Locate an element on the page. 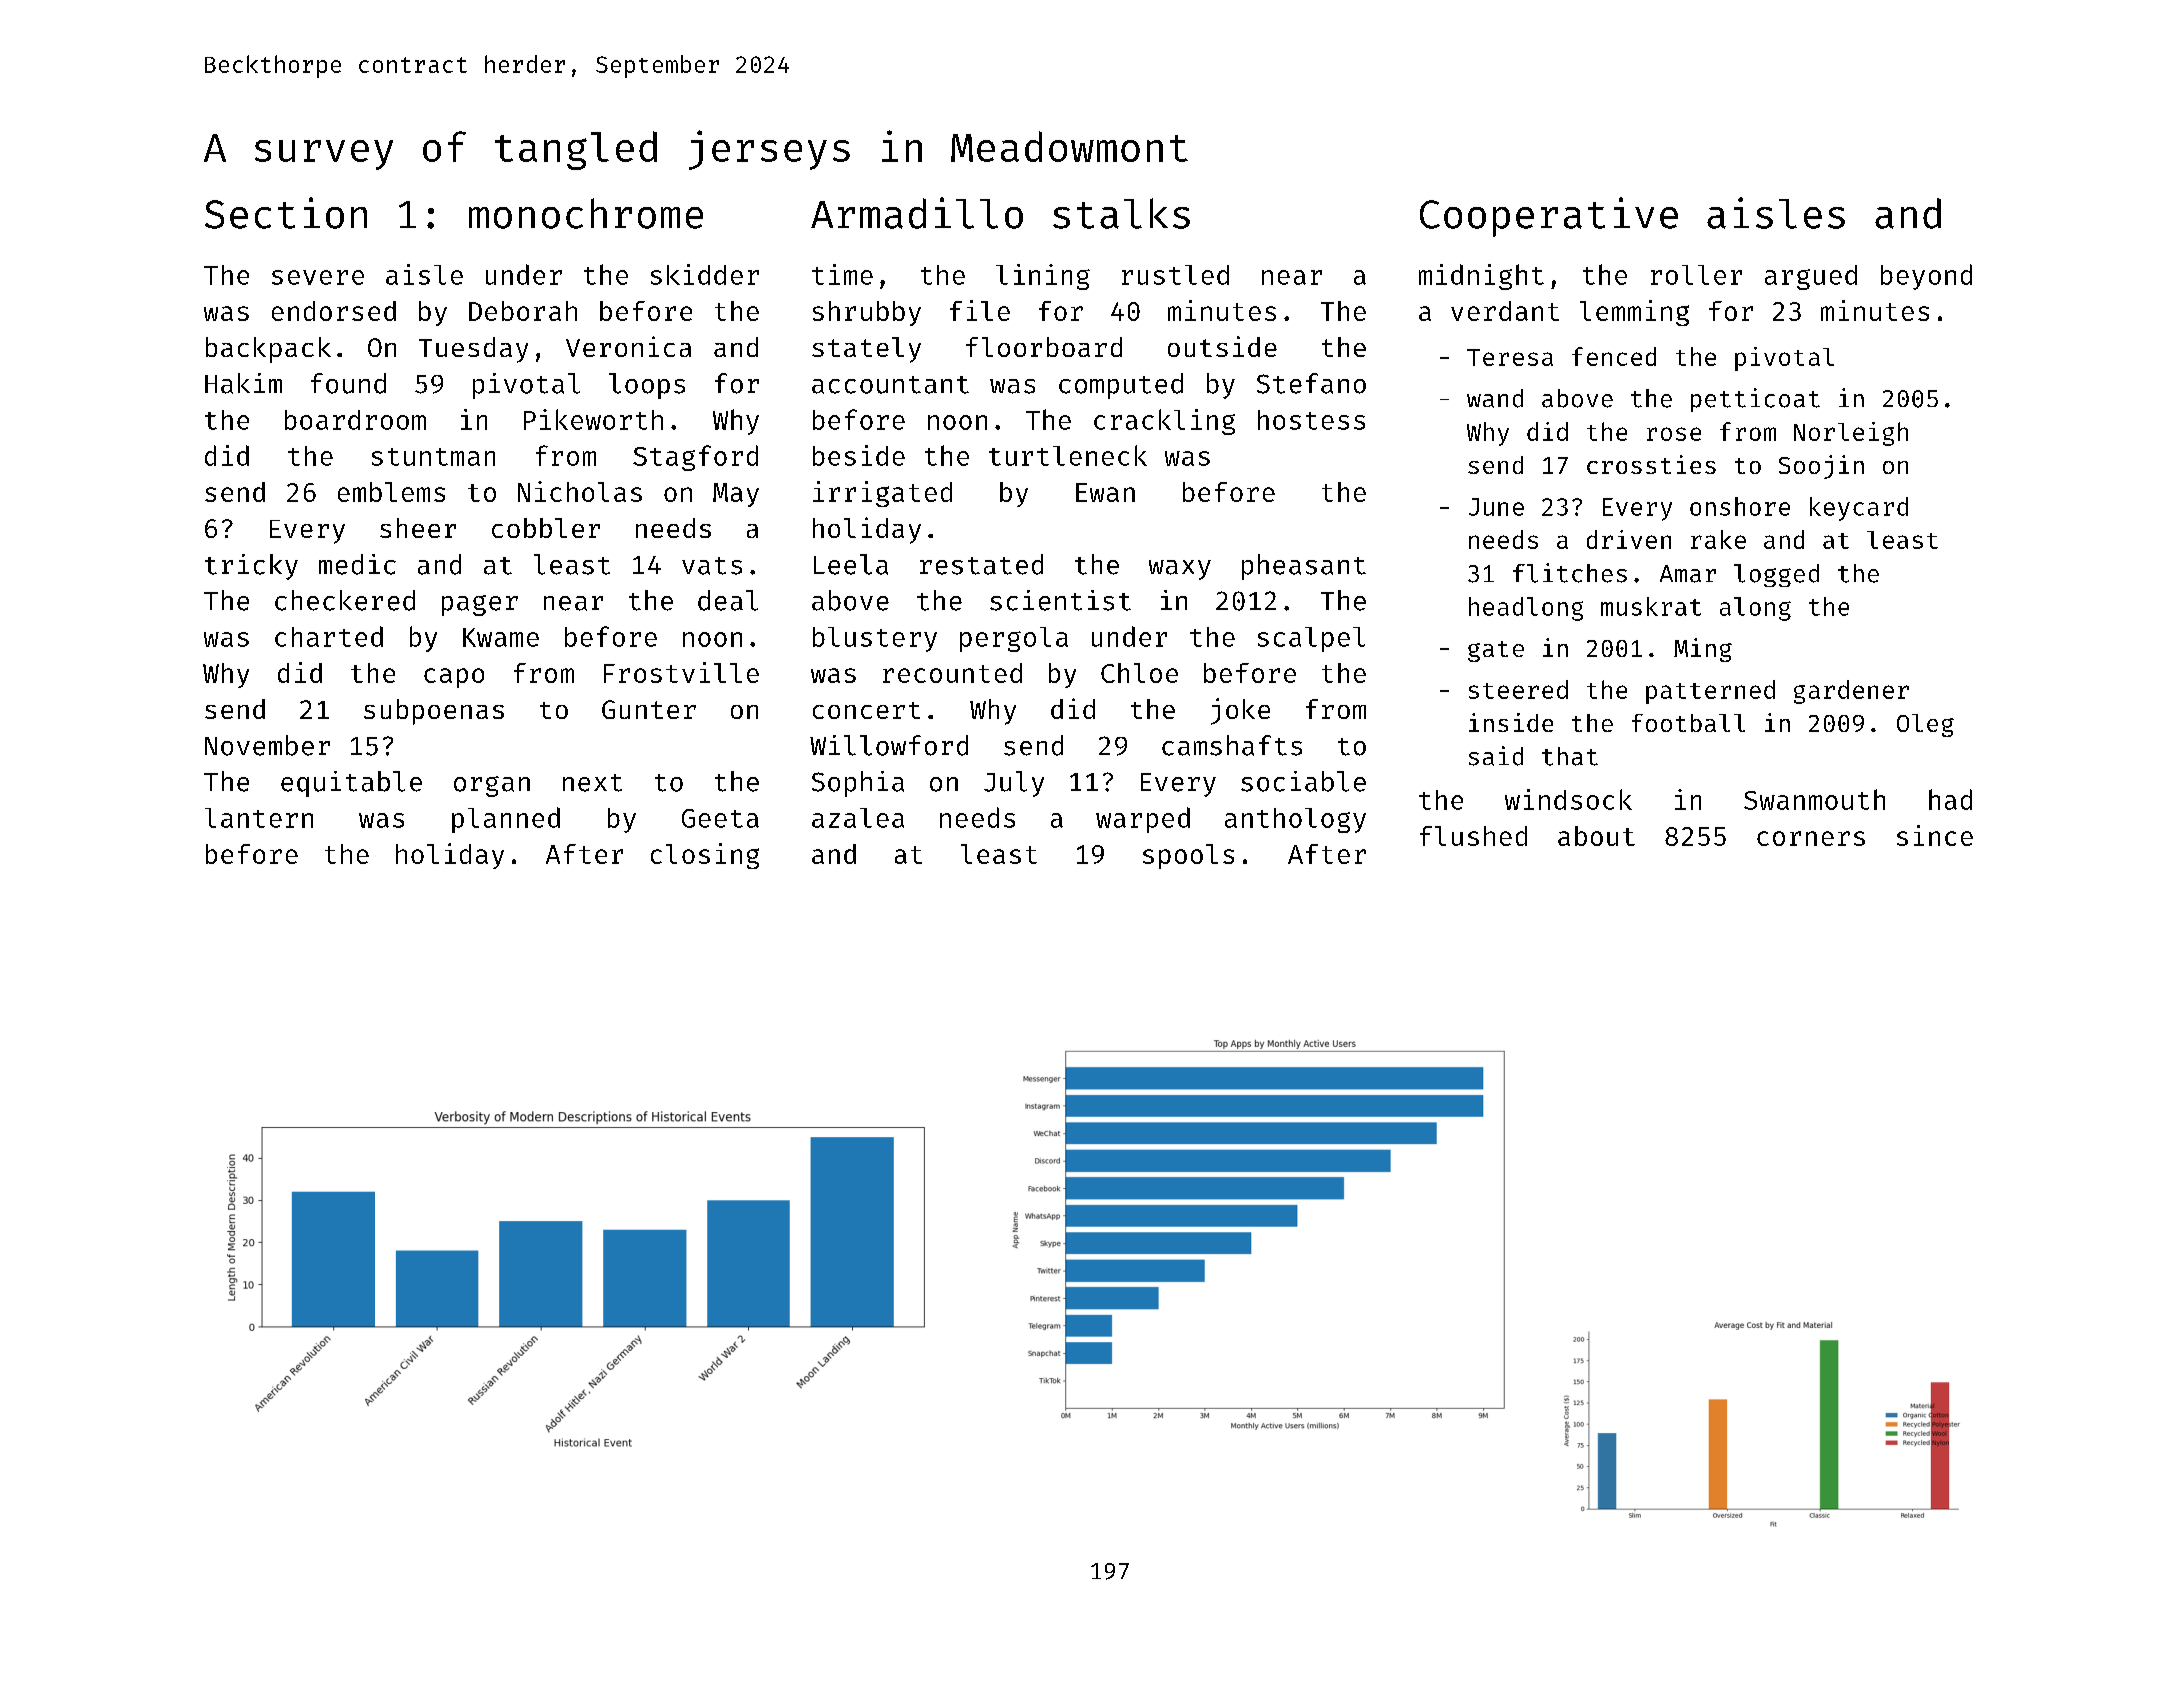 The height and width of the document is (1683, 2178). severe is located at coordinates (318, 277).
